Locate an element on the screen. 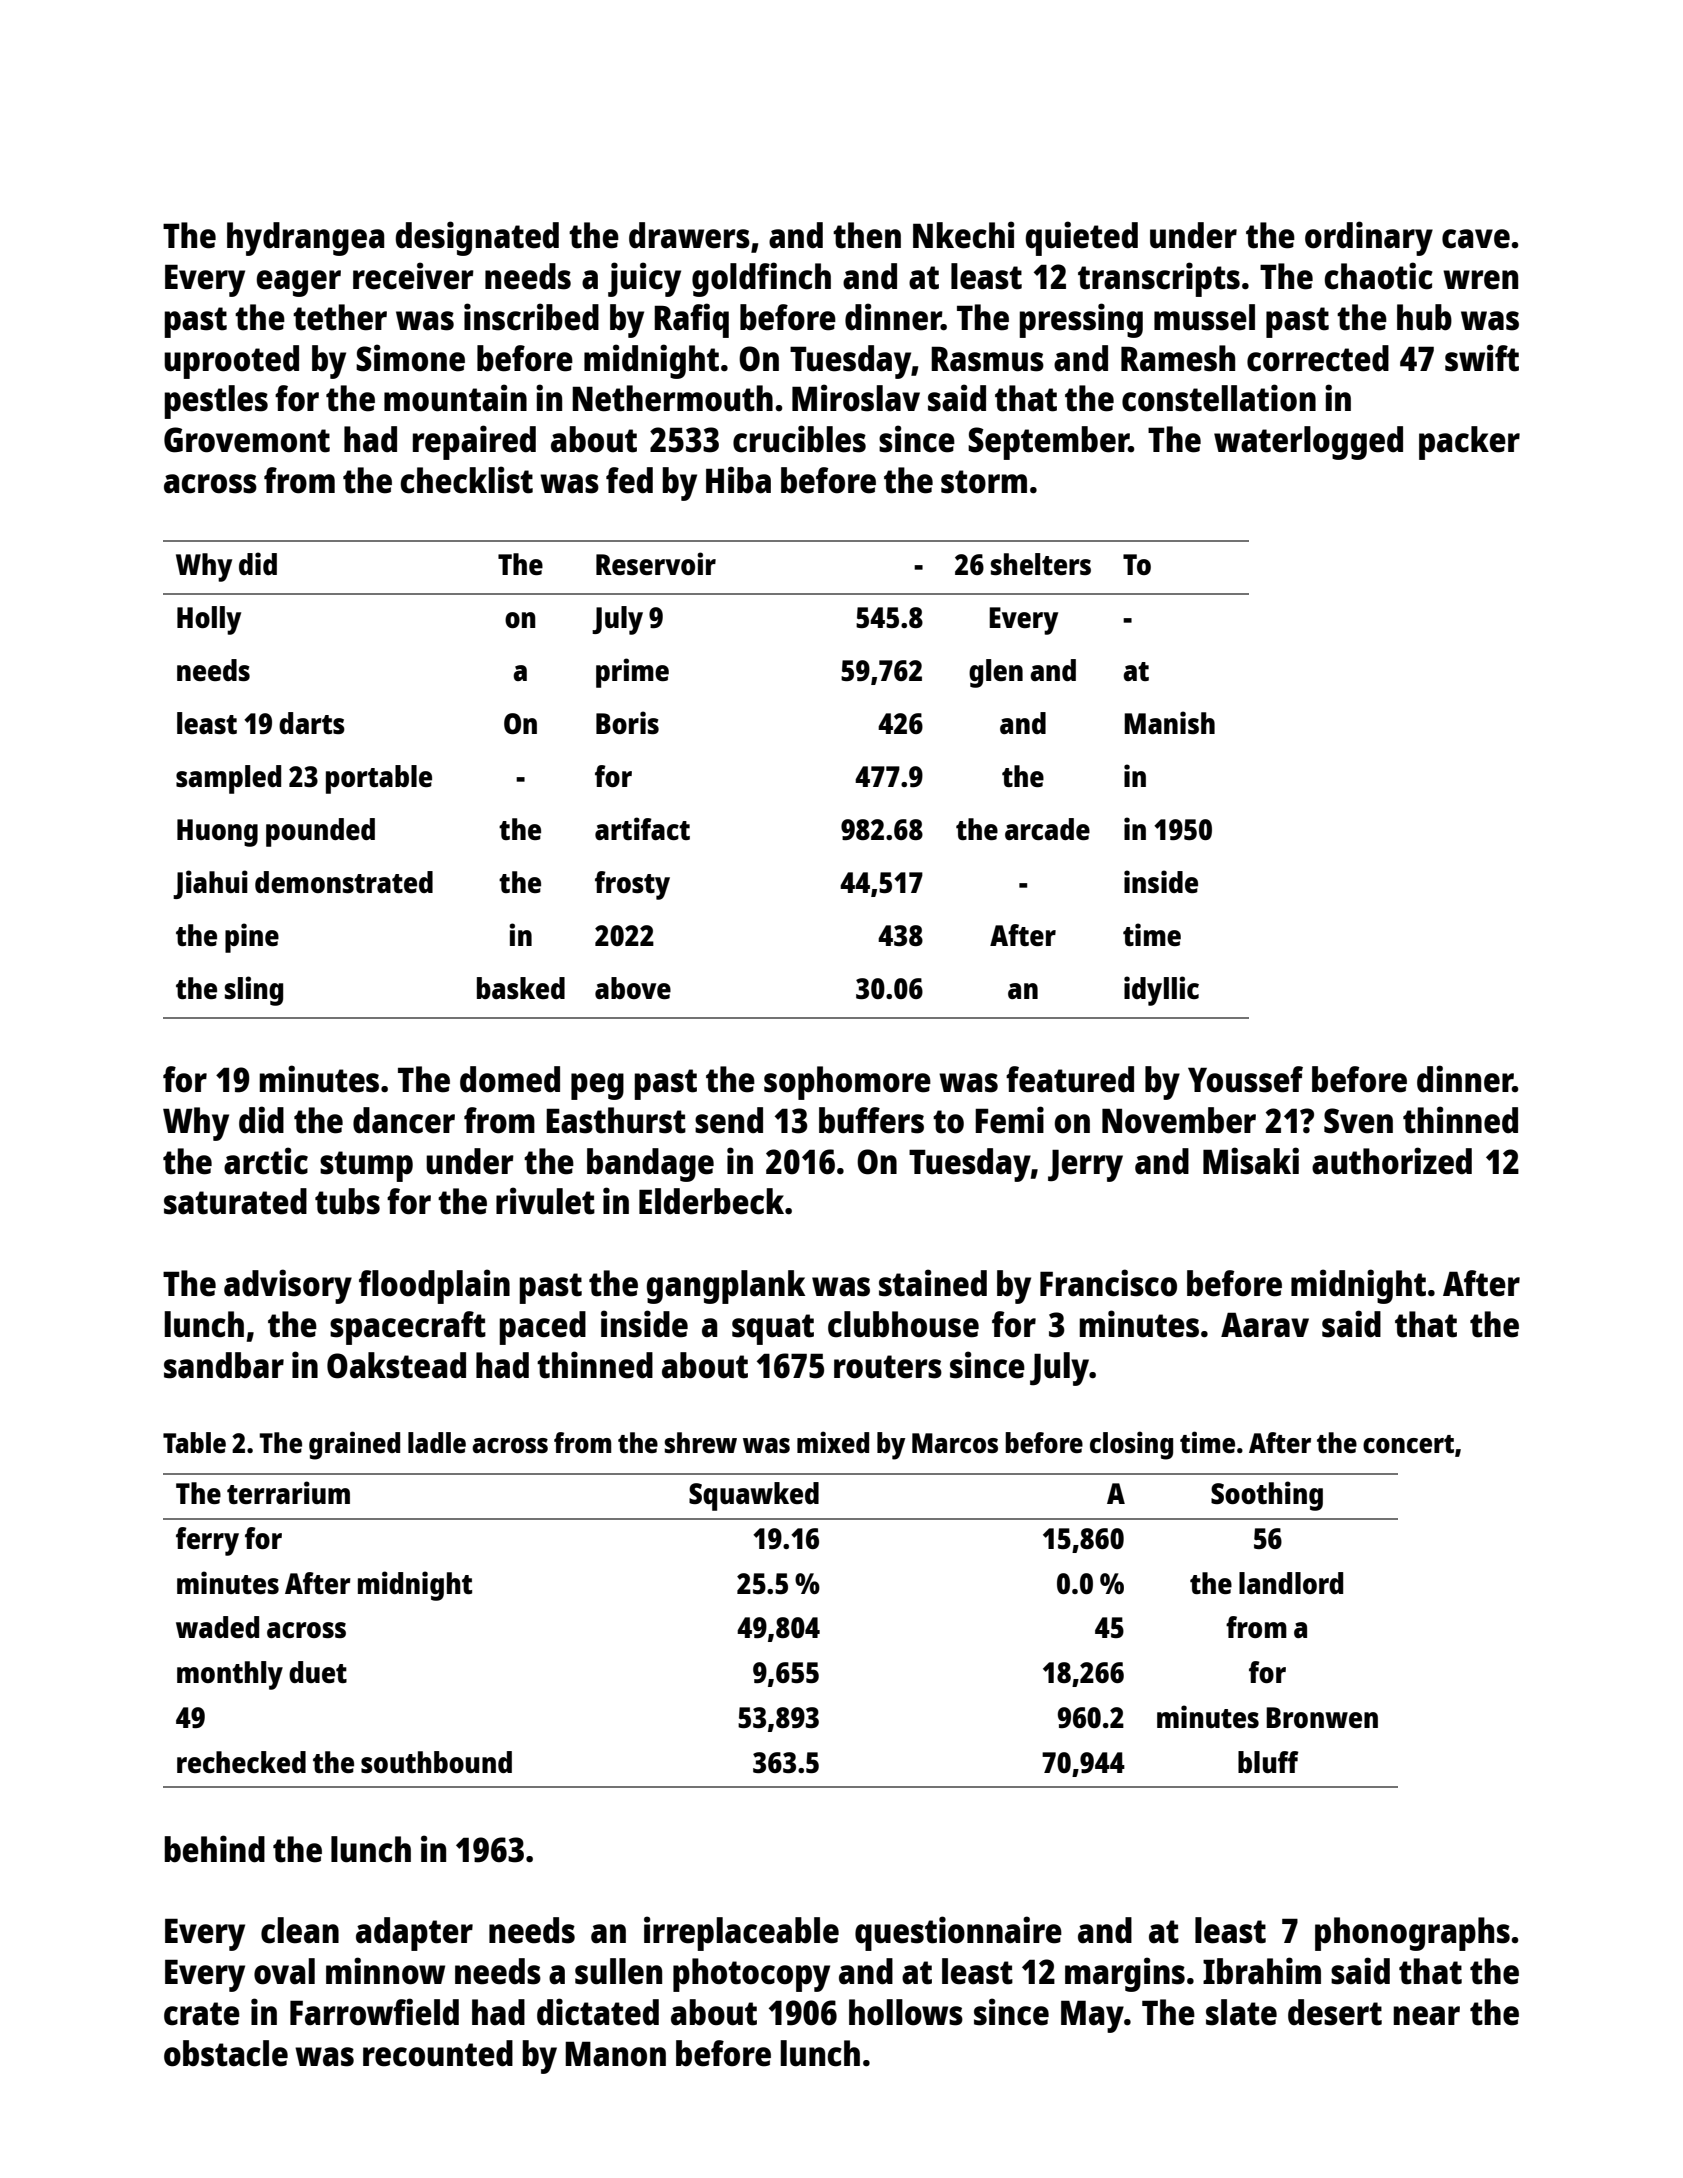 This screenshot has width=1683, height=2178. frosty is located at coordinates (632, 885).
